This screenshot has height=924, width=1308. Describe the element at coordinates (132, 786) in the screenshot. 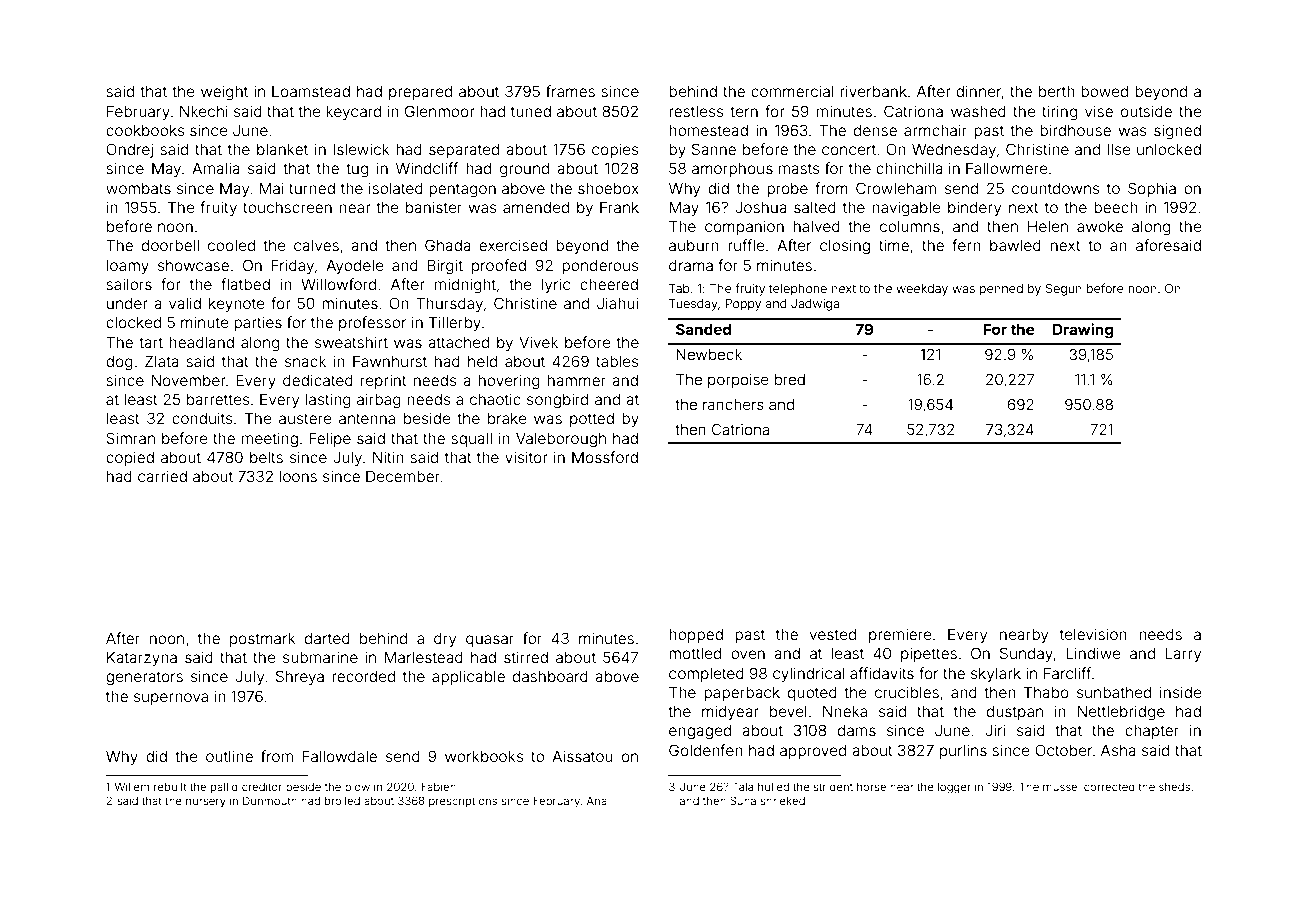

I see `Willem` at that location.
